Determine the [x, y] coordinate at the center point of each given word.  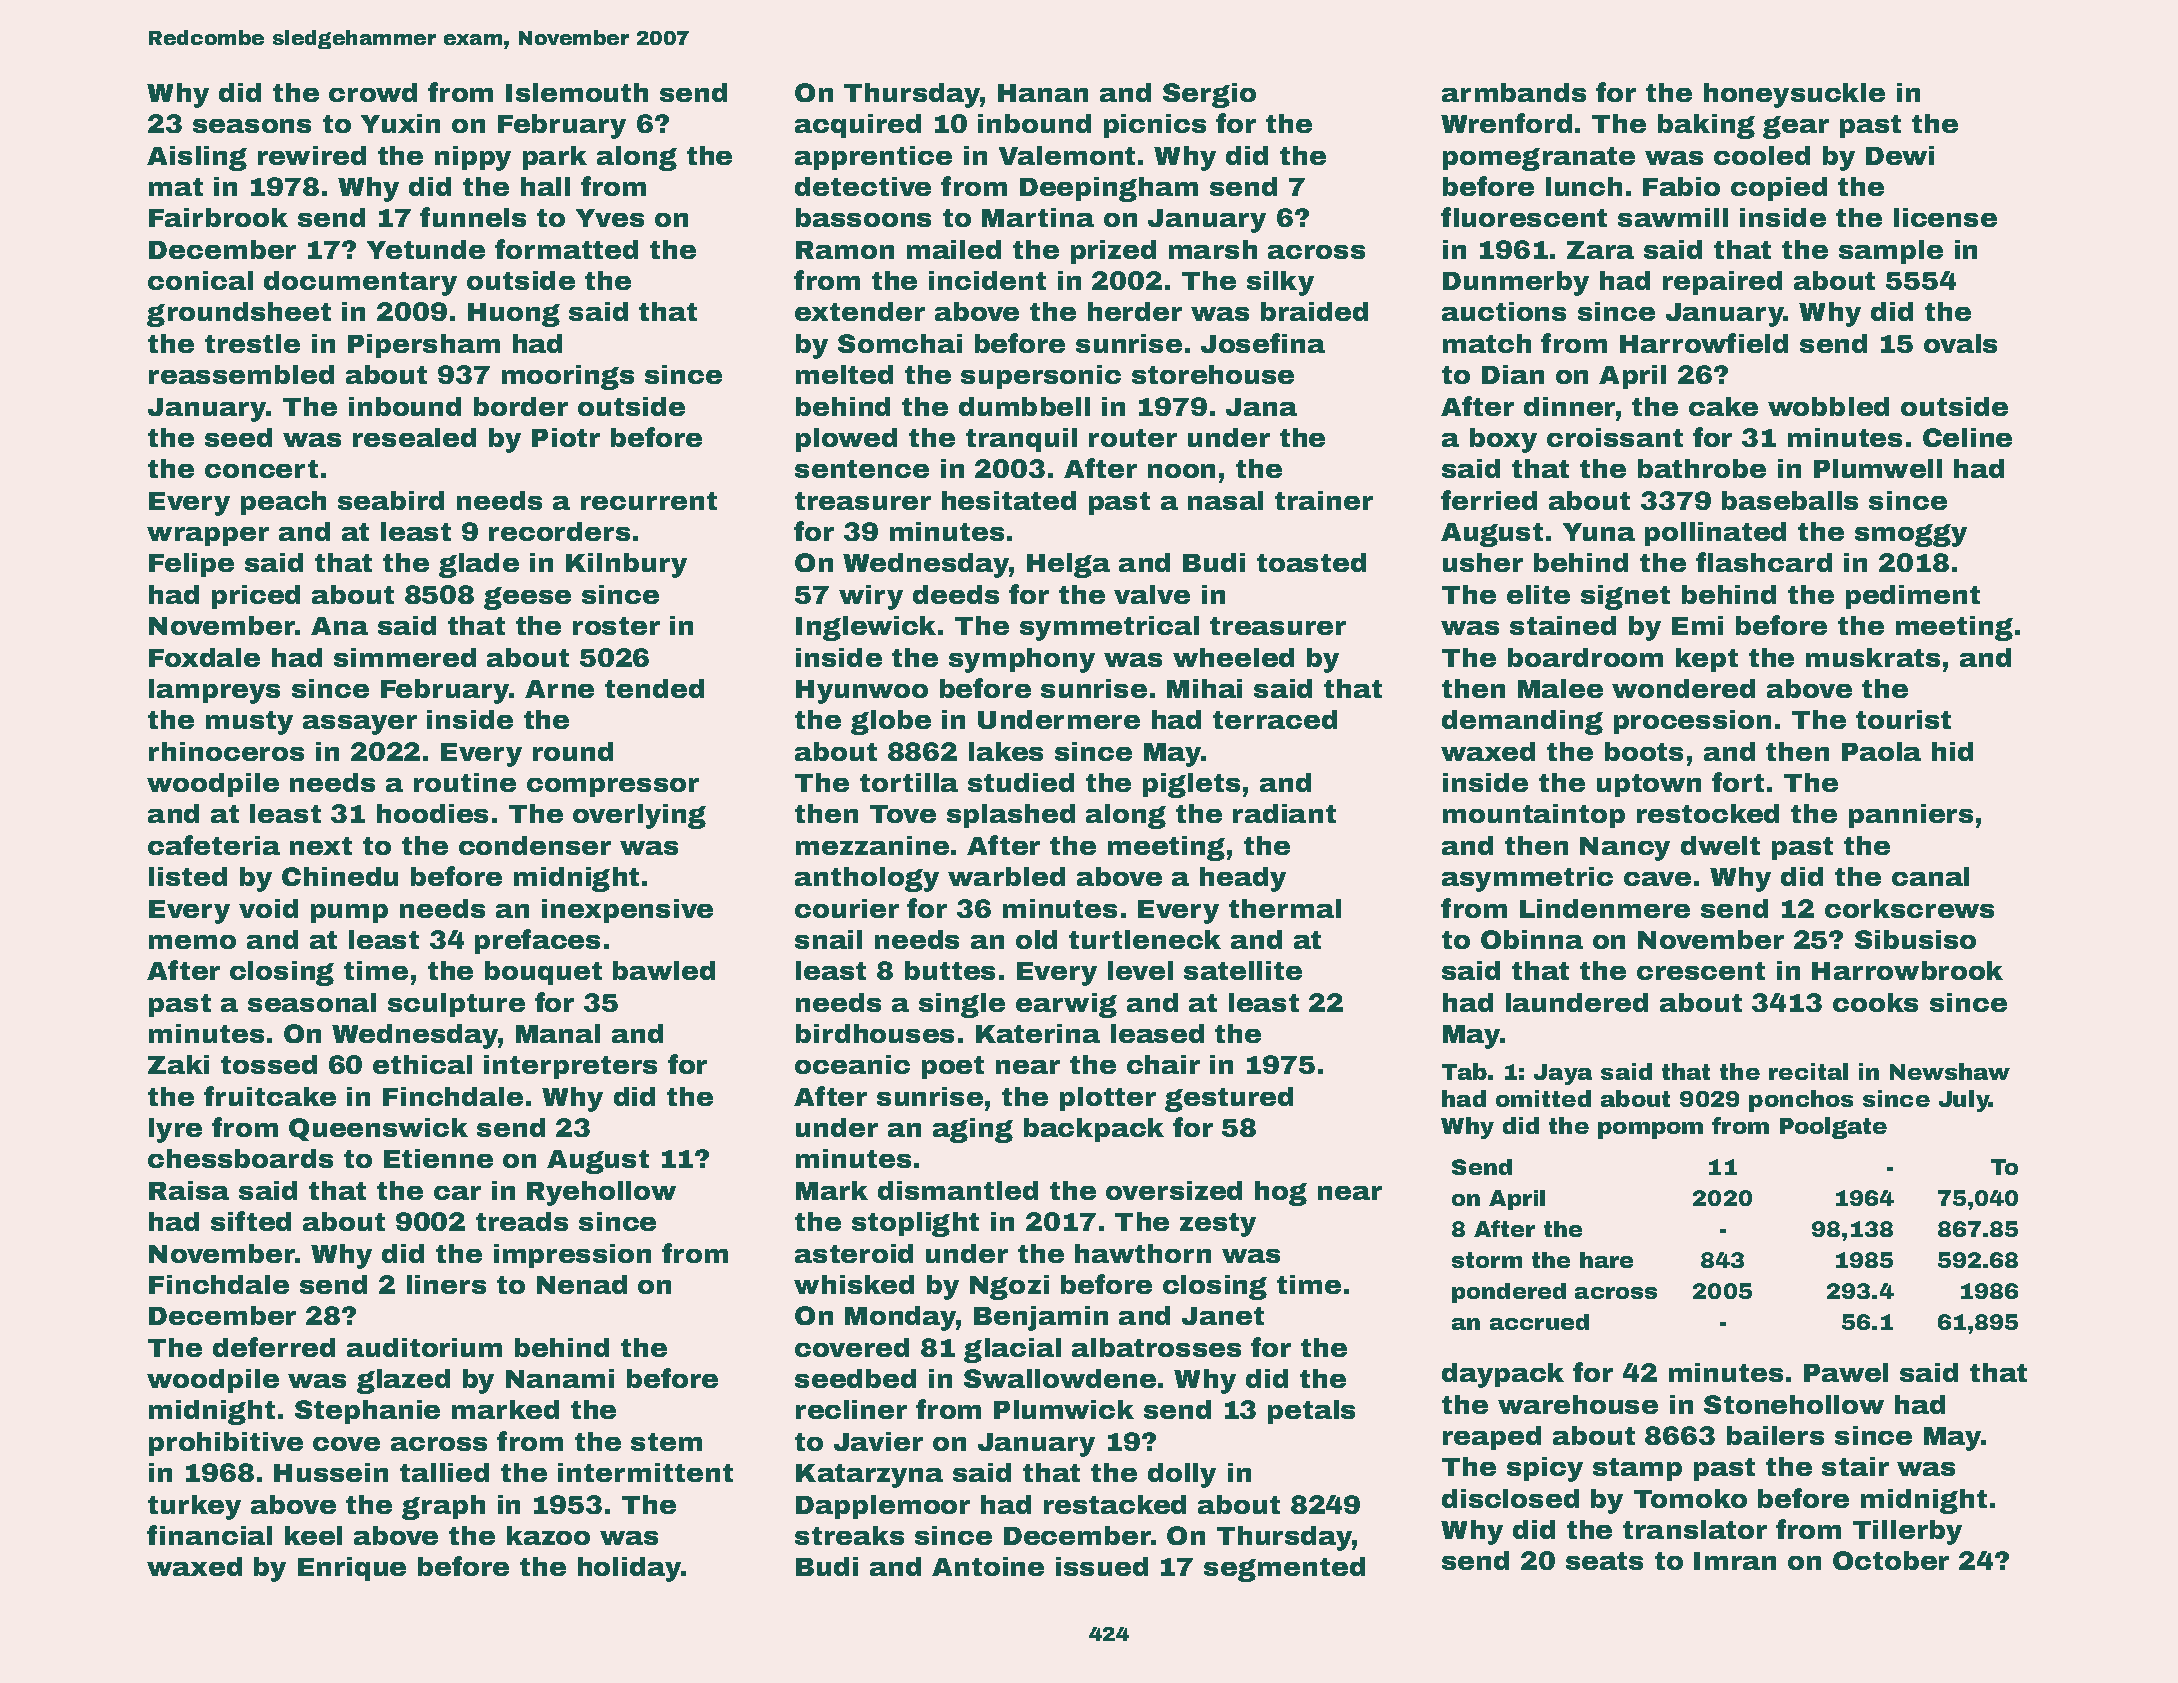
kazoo [548, 1535]
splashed [1011, 816]
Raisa [189, 1190]
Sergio [1209, 95]
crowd [373, 92]
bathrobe [1702, 468]
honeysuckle [1794, 95]
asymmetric [1527, 879]
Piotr [566, 437]
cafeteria [214, 845]
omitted [1543, 1098]
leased [1157, 1033]
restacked [1115, 1504]
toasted [1311, 562]
